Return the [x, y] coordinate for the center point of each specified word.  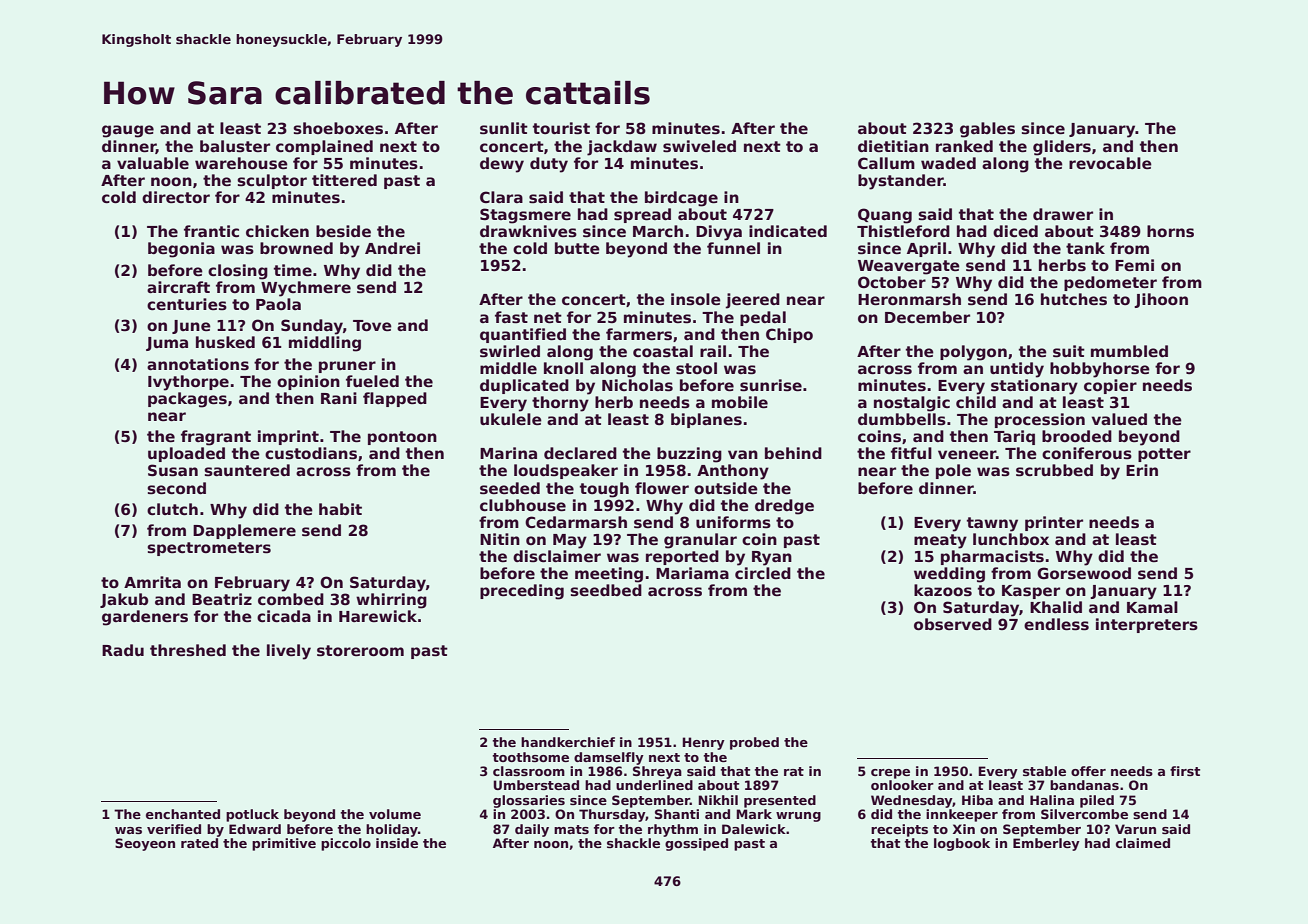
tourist [561, 128]
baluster [235, 146]
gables [987, 130]
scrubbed [1054, 470]
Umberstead [536, 785]
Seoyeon [145, 844]
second [176, 488]
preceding [522, 592]
